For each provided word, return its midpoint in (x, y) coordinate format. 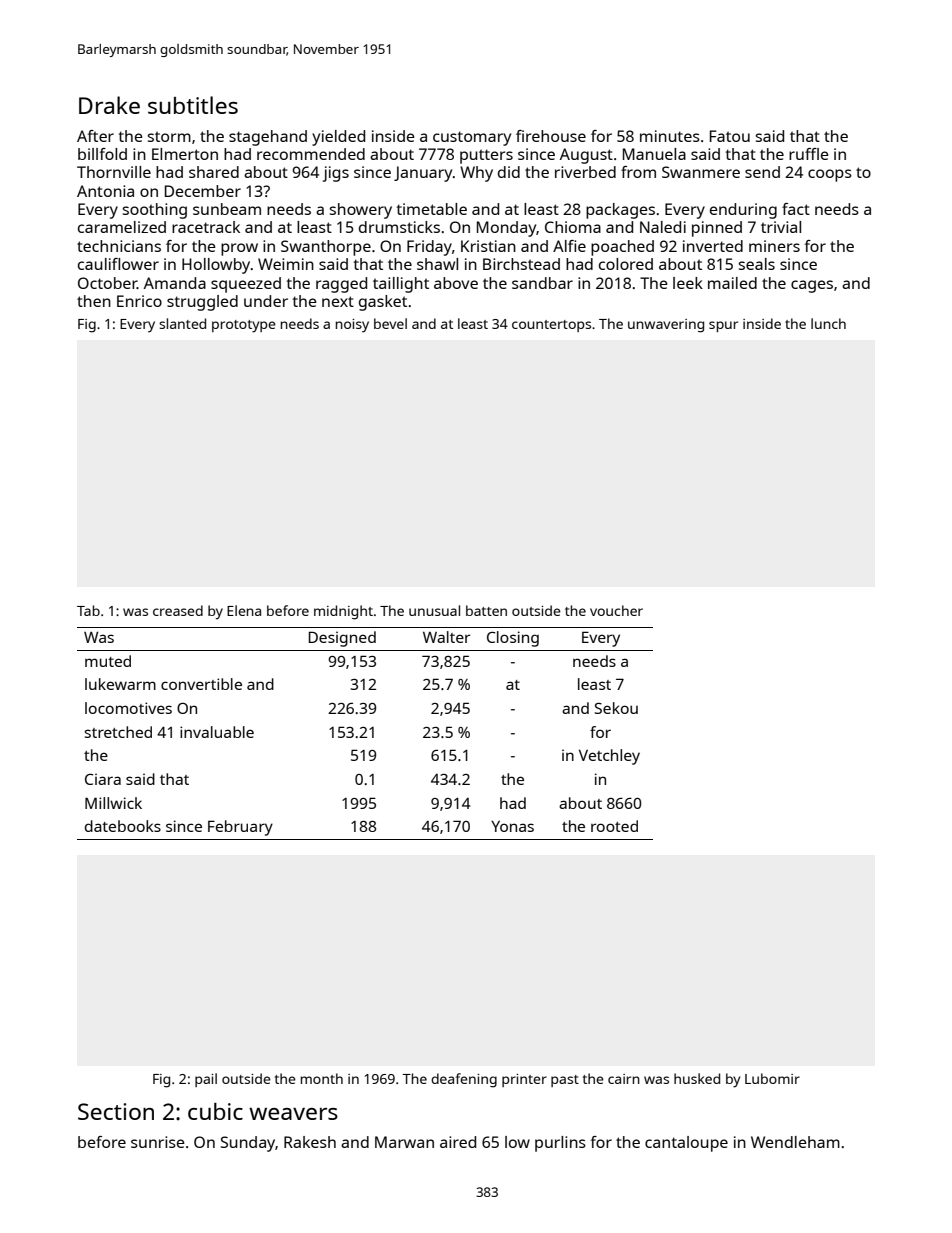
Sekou (616, 708)
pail (206, 1080)
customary (472, 138)
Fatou (730, 136)
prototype (244, 326)
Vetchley (609, 757)
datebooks (123, 826)
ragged (341, 285)
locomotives (128, 708)
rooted (614, 826)
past (565, 1081)
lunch (828, 323)
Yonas (512, 826)
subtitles (193, 105)
